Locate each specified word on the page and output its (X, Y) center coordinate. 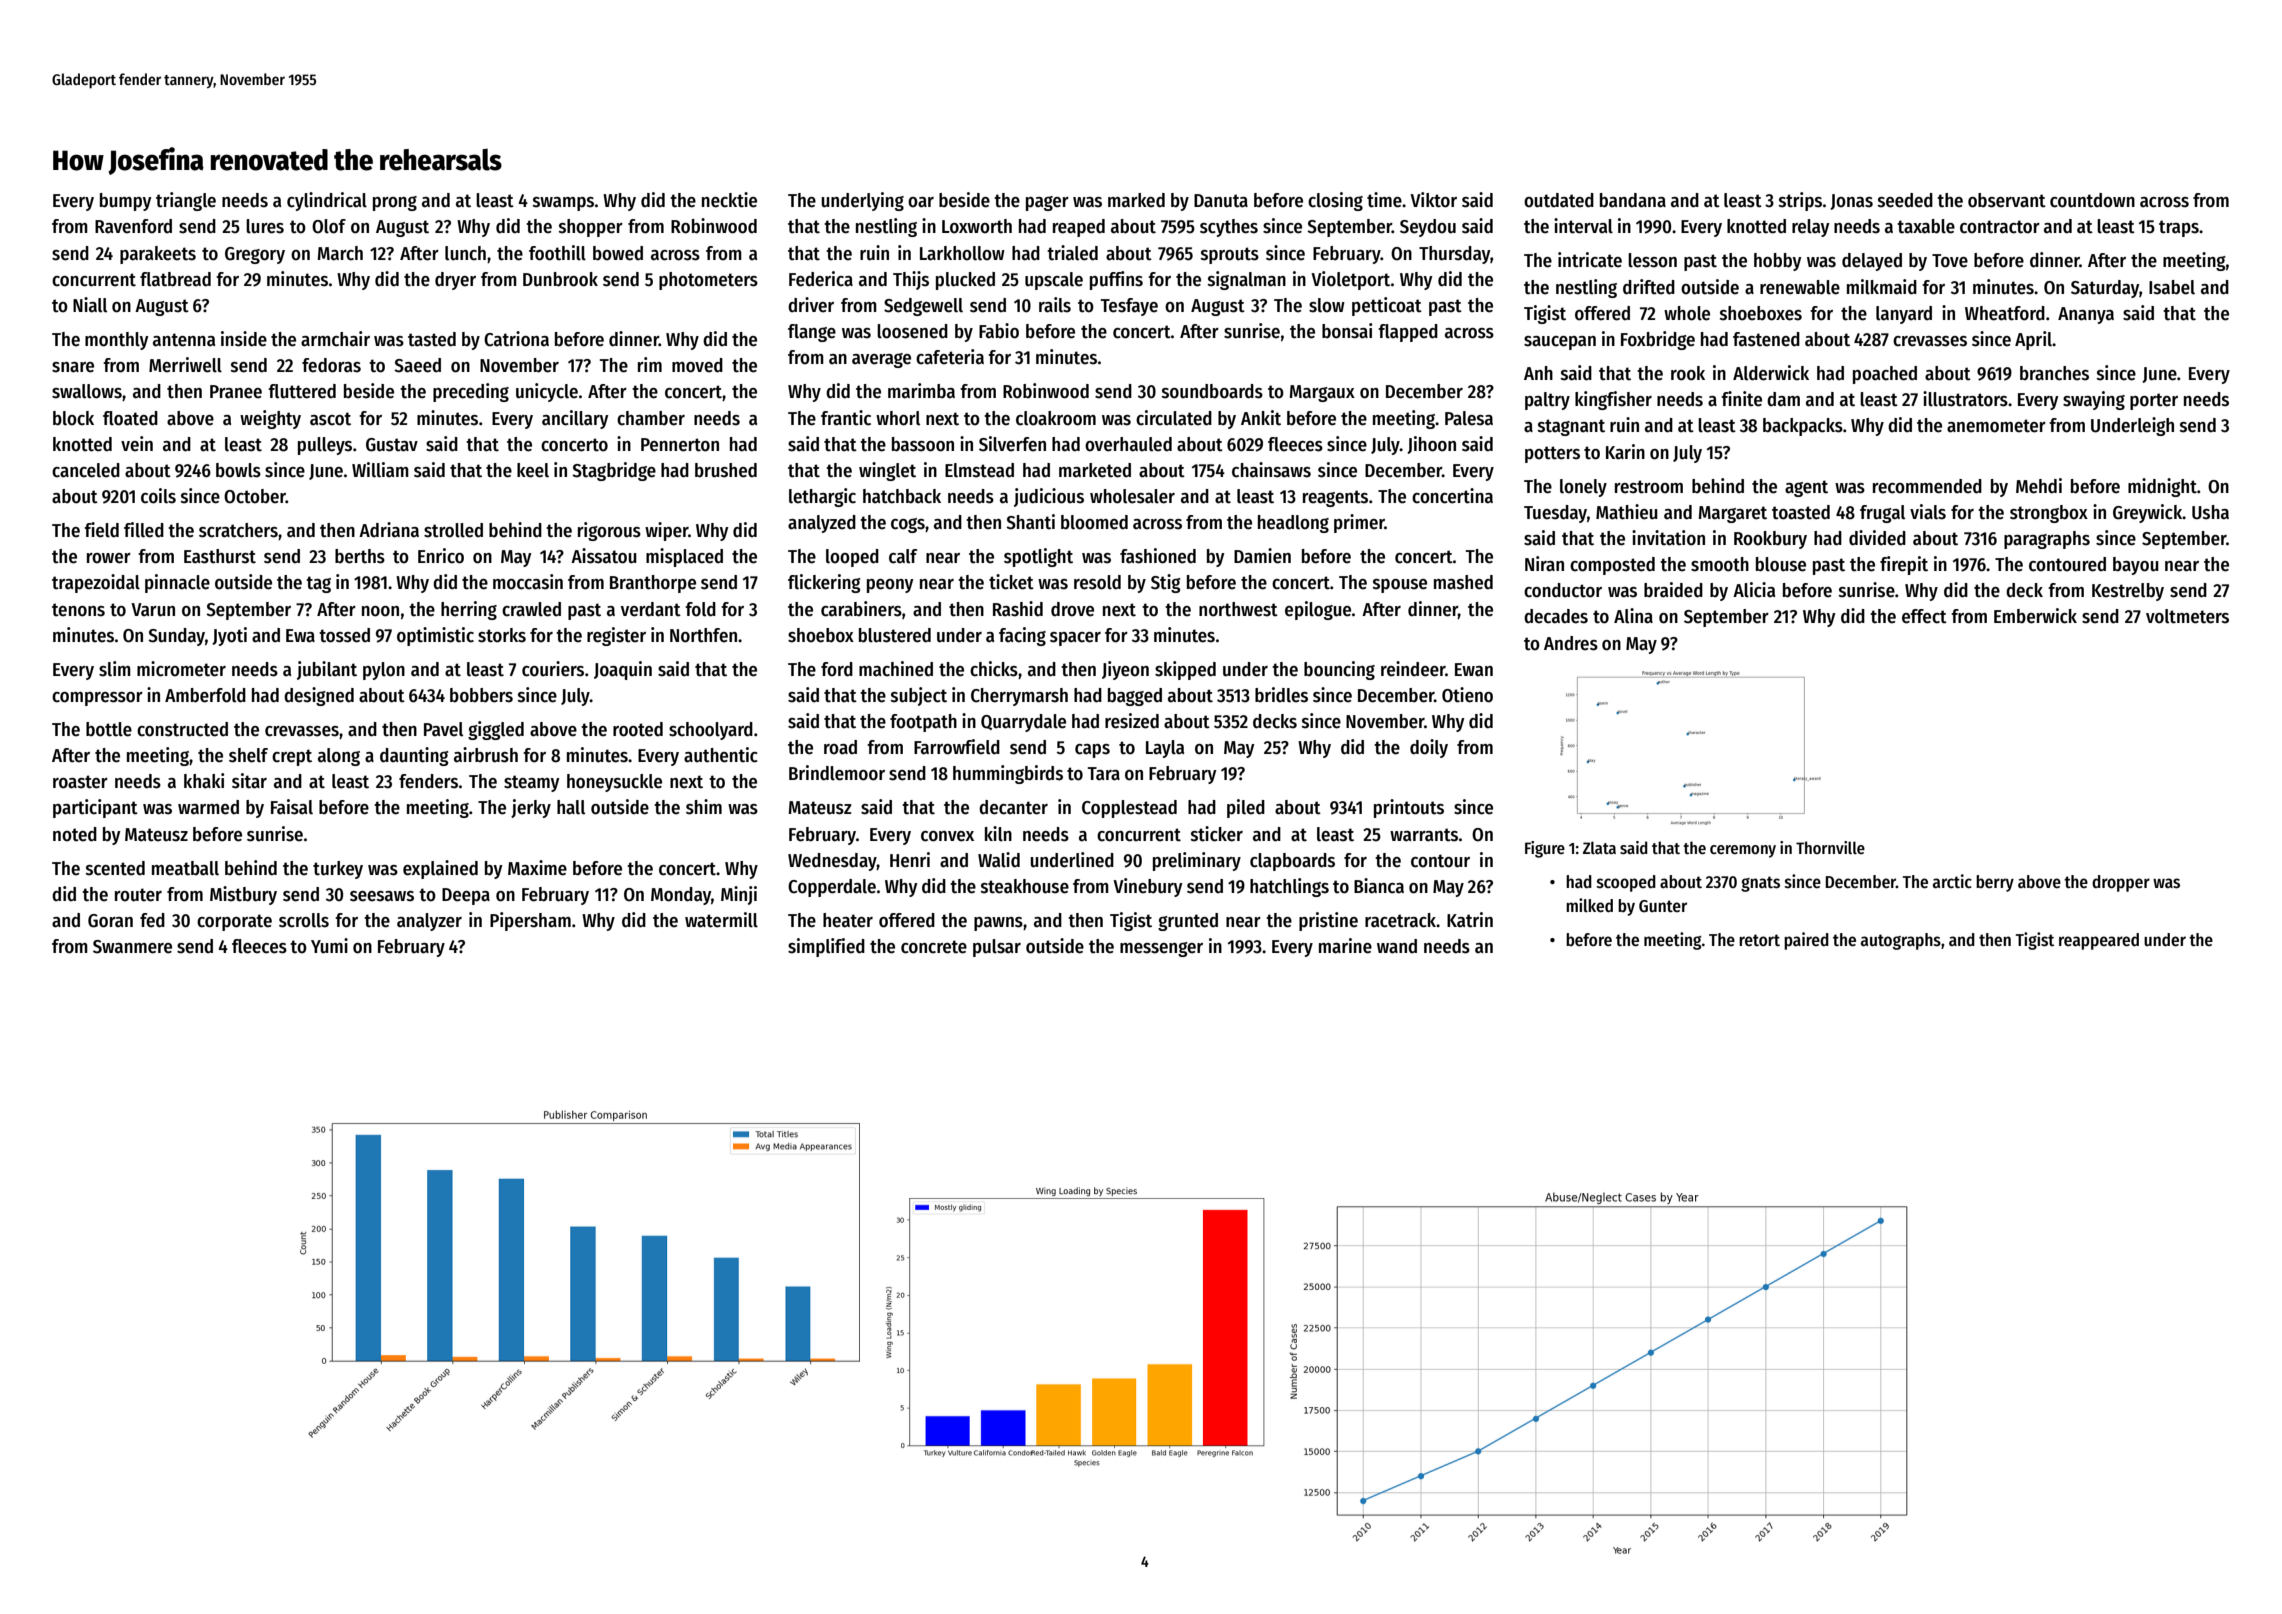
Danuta (1221, 201)
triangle (186, 201)
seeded (1905, 200)
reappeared (2099, 941)
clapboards (1292, 862)
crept (292, 757)
